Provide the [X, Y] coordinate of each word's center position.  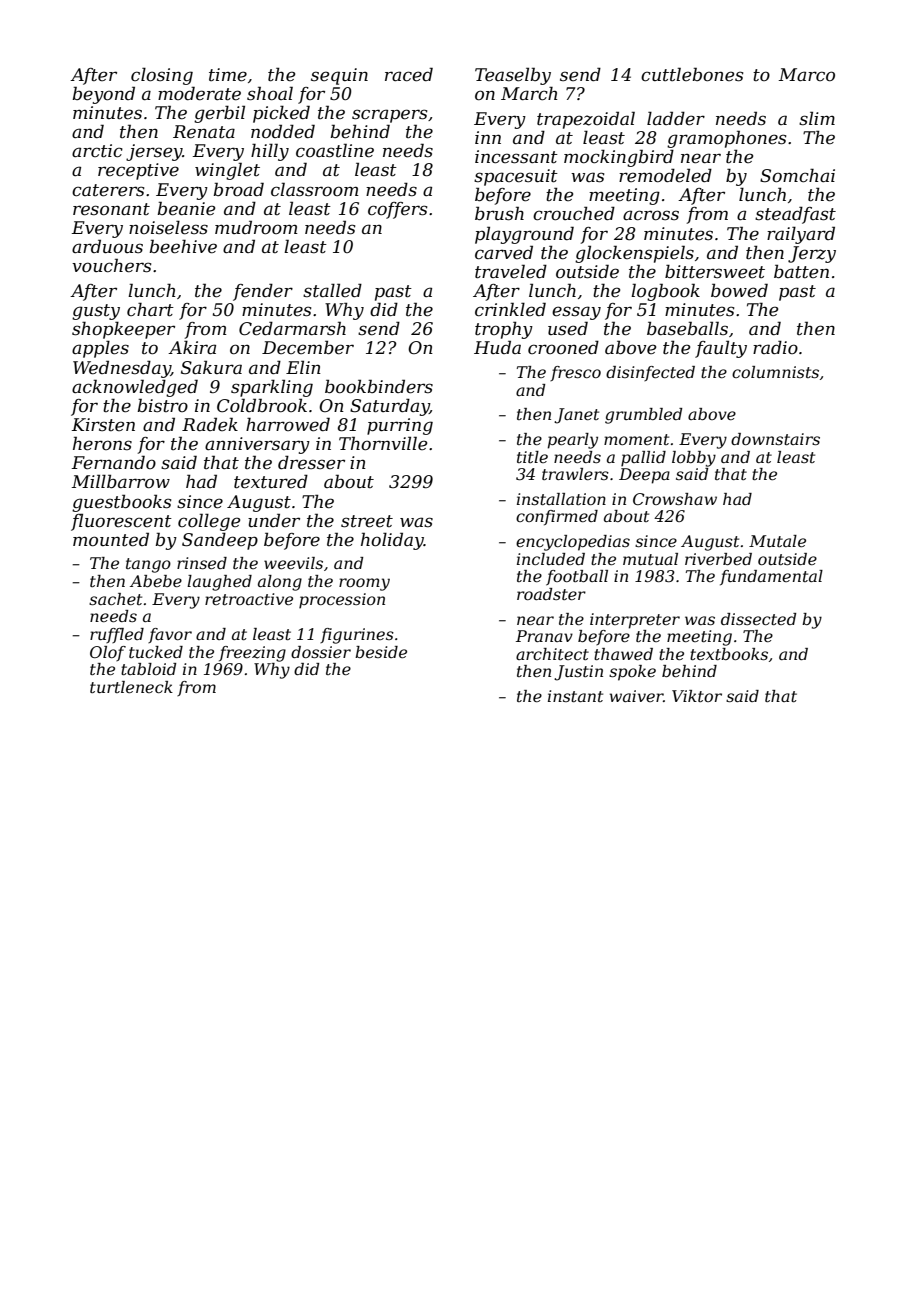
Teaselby [513, 76]
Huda [497, 347]
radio [775, 347]
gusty [96, 312]
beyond [103, 95]
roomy [364, 584]
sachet [115, 599]
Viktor [697, 696]
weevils [293, 563]
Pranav [544, 636]
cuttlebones [692, 74]
